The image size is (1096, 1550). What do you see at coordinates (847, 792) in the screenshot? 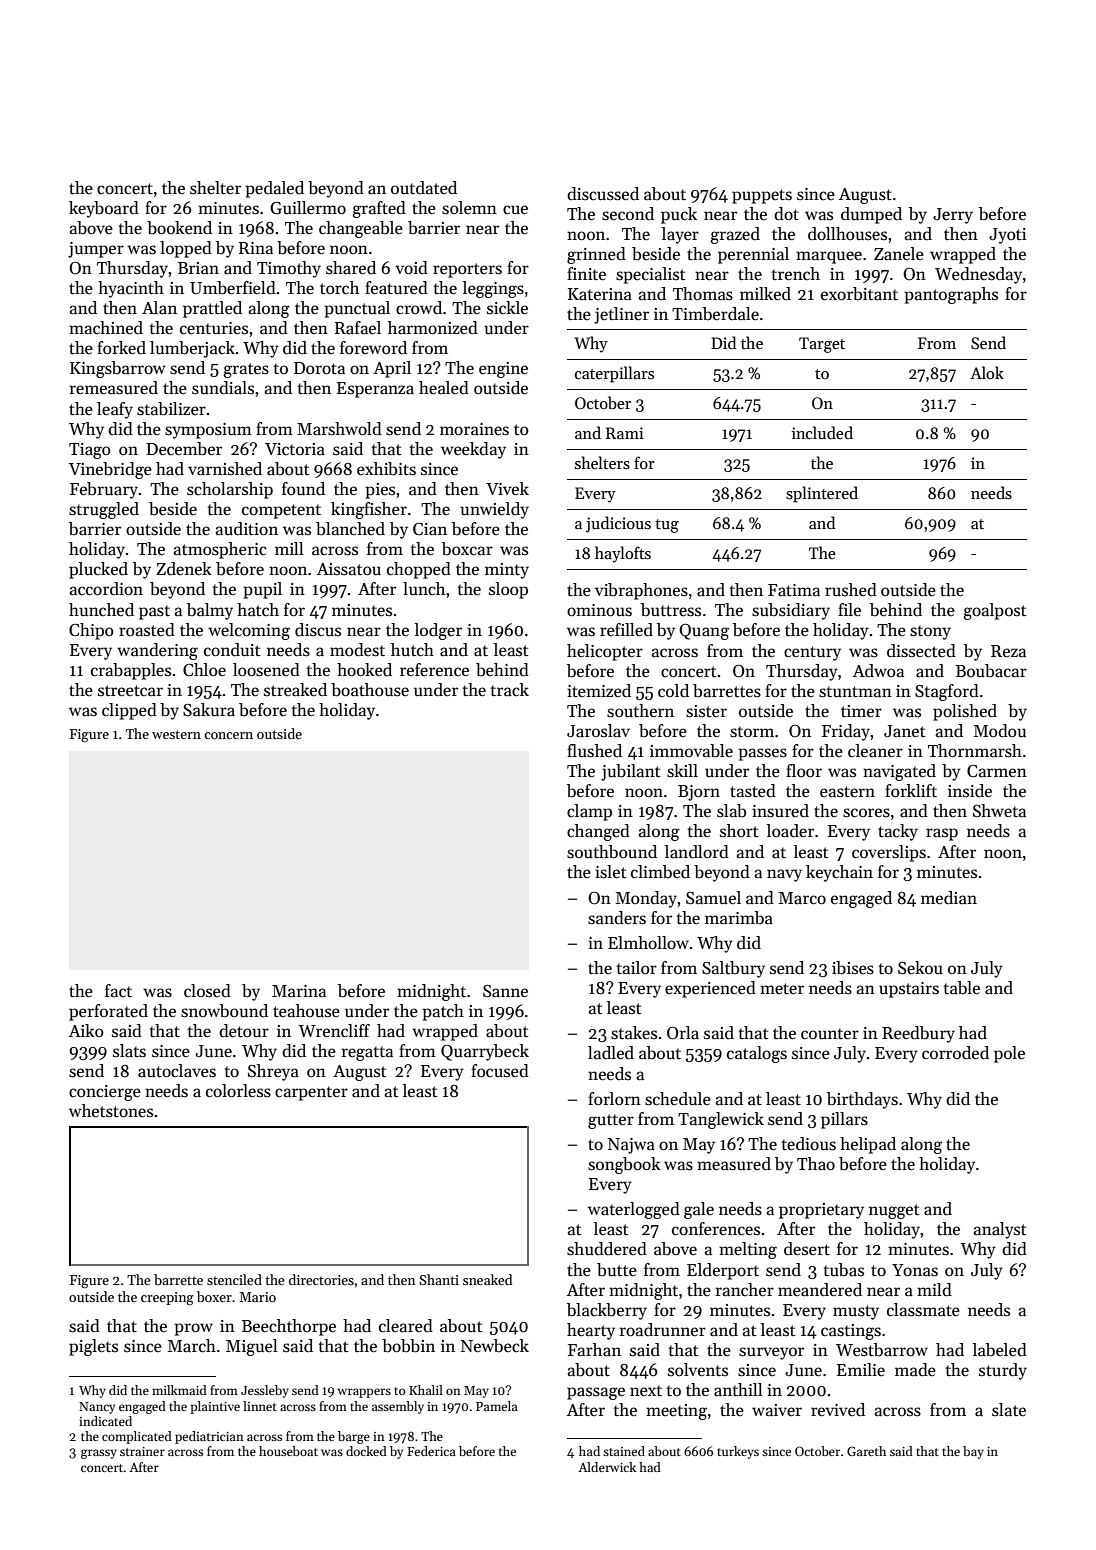
I see `eastern` at bounding box center [847, 792].
